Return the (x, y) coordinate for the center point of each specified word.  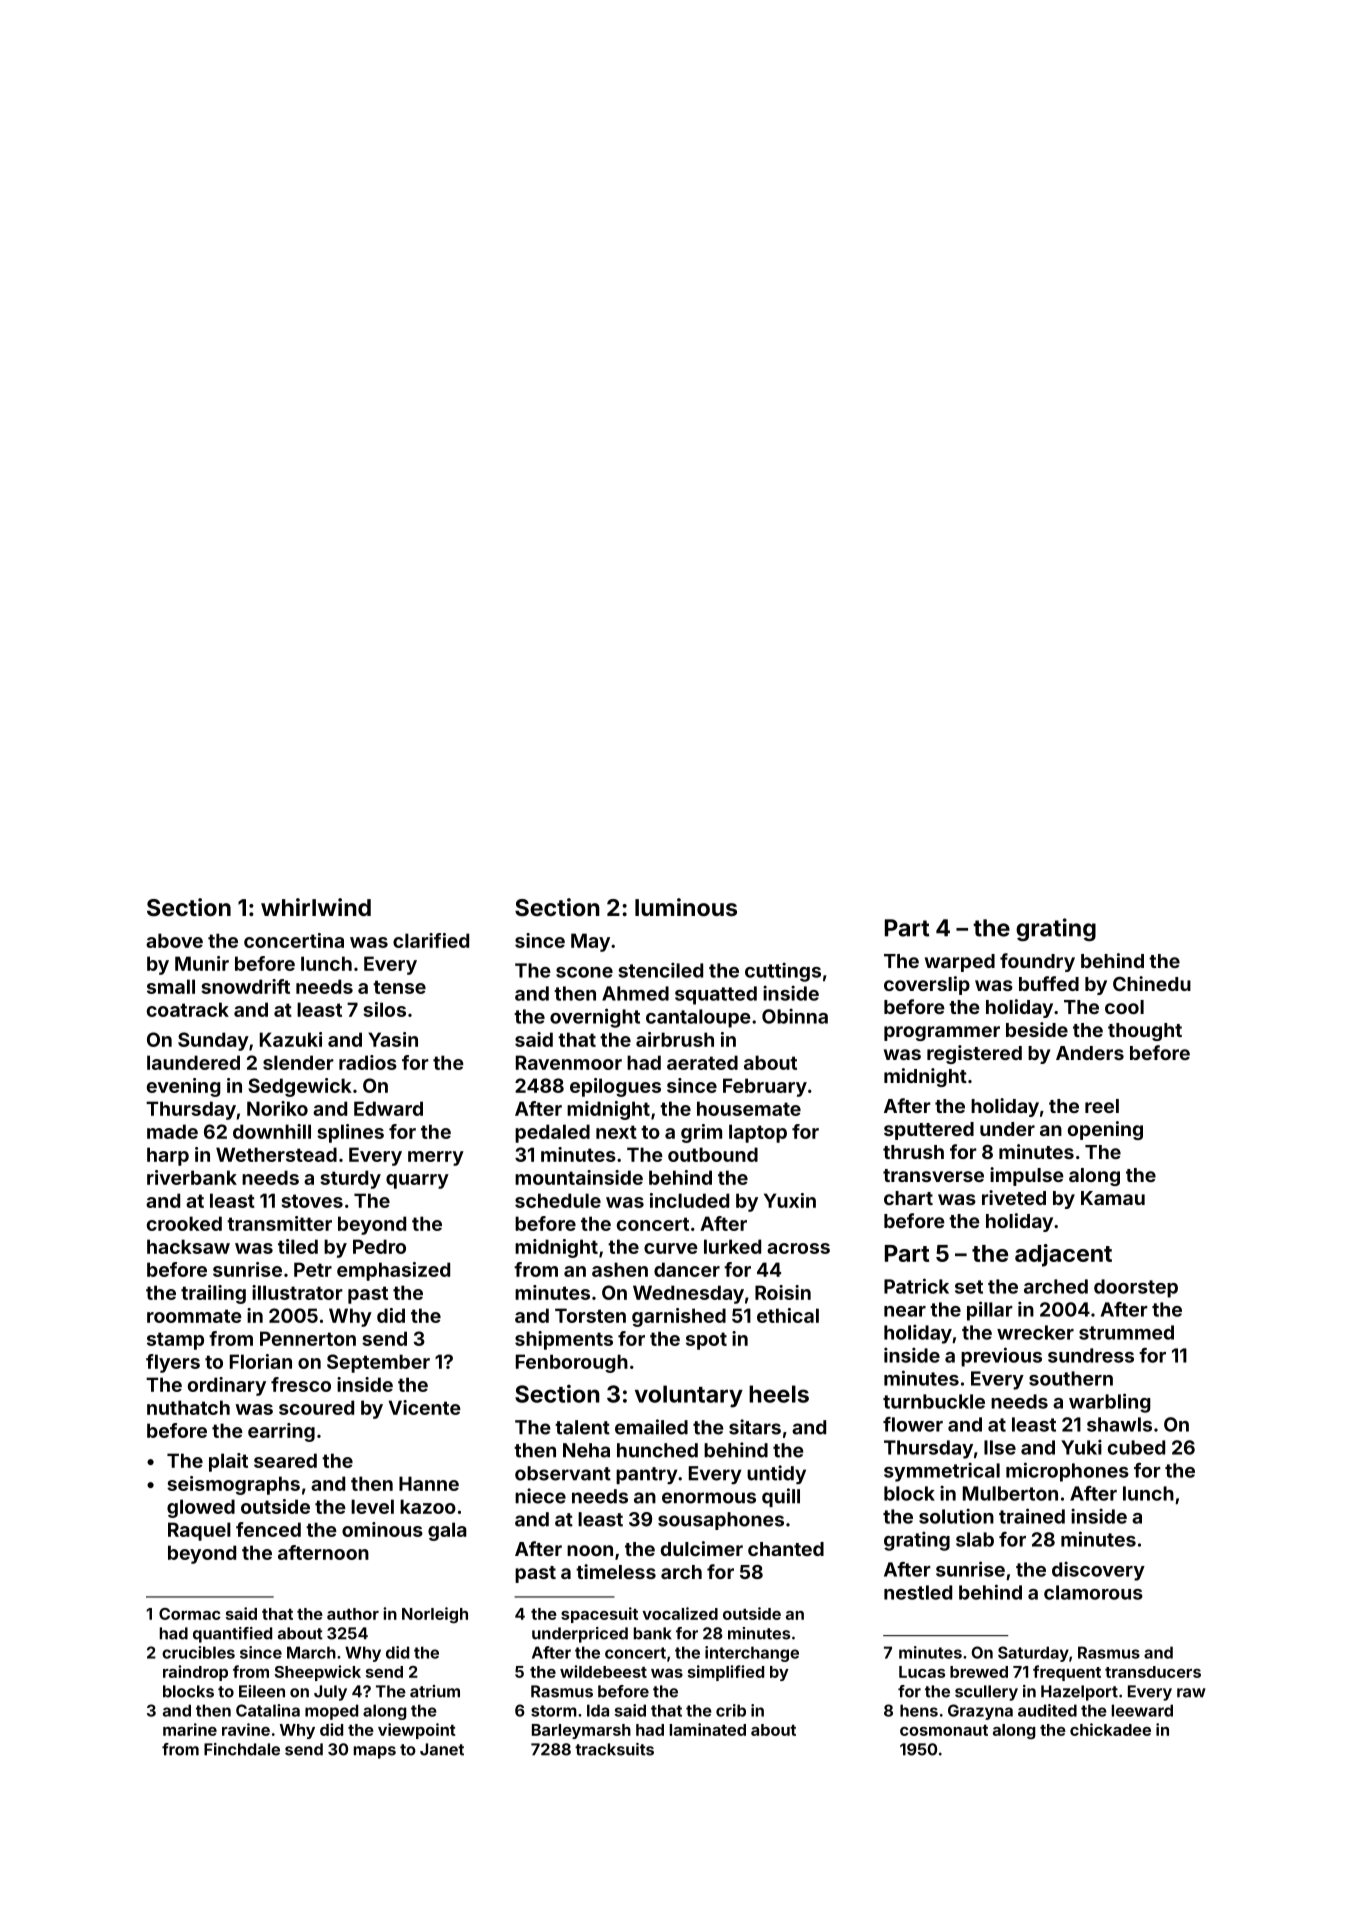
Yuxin (790, 1200)
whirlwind (316, 907)
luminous (686, 907)
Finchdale (242, 1749)
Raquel (199, 1531)
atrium (435, 1691)
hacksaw (188, 1246)
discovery (1098, 1571)
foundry (1037, 962)
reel (1102, 1106)
